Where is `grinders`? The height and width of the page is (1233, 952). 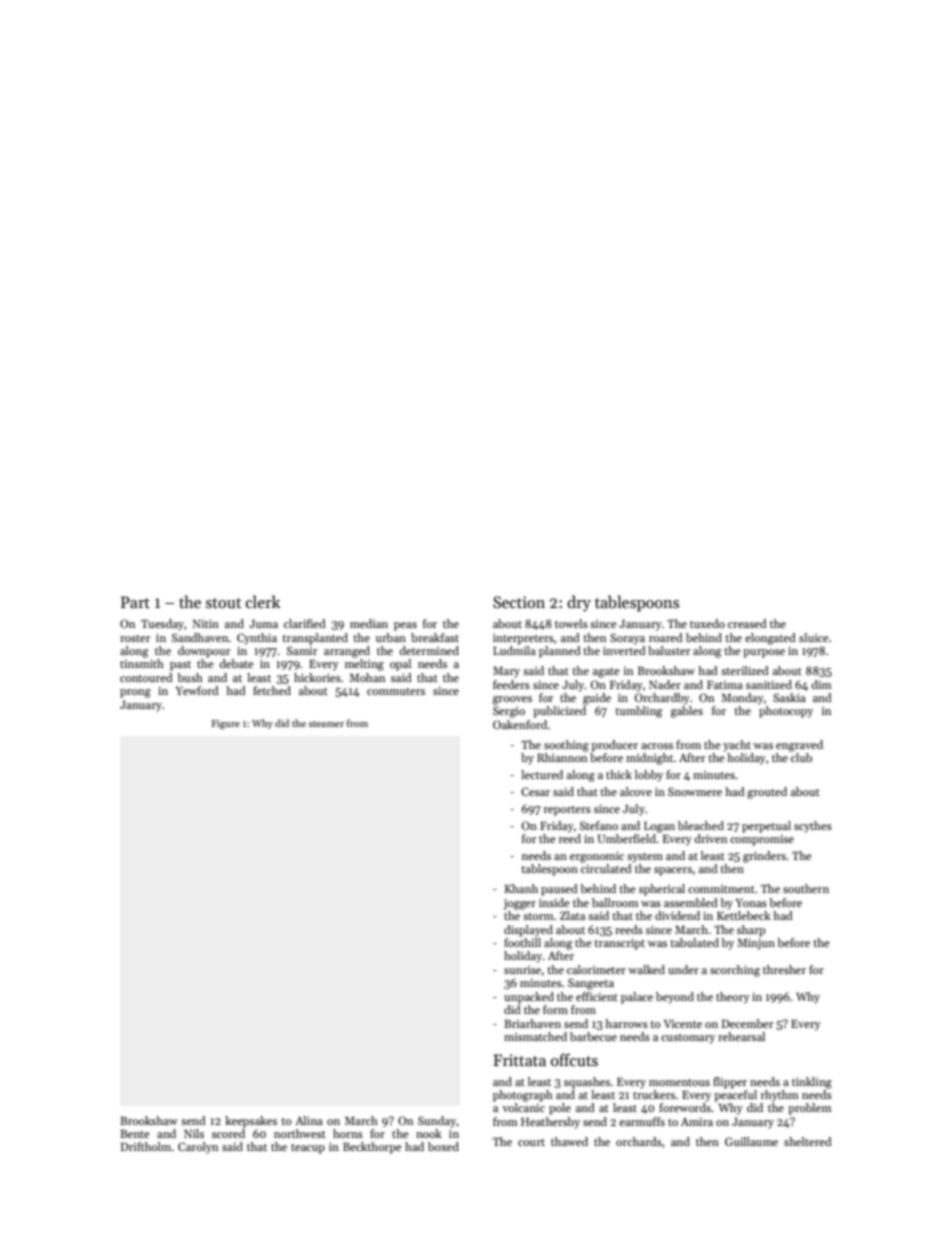 grinders is located at coordinates (764, 857).
